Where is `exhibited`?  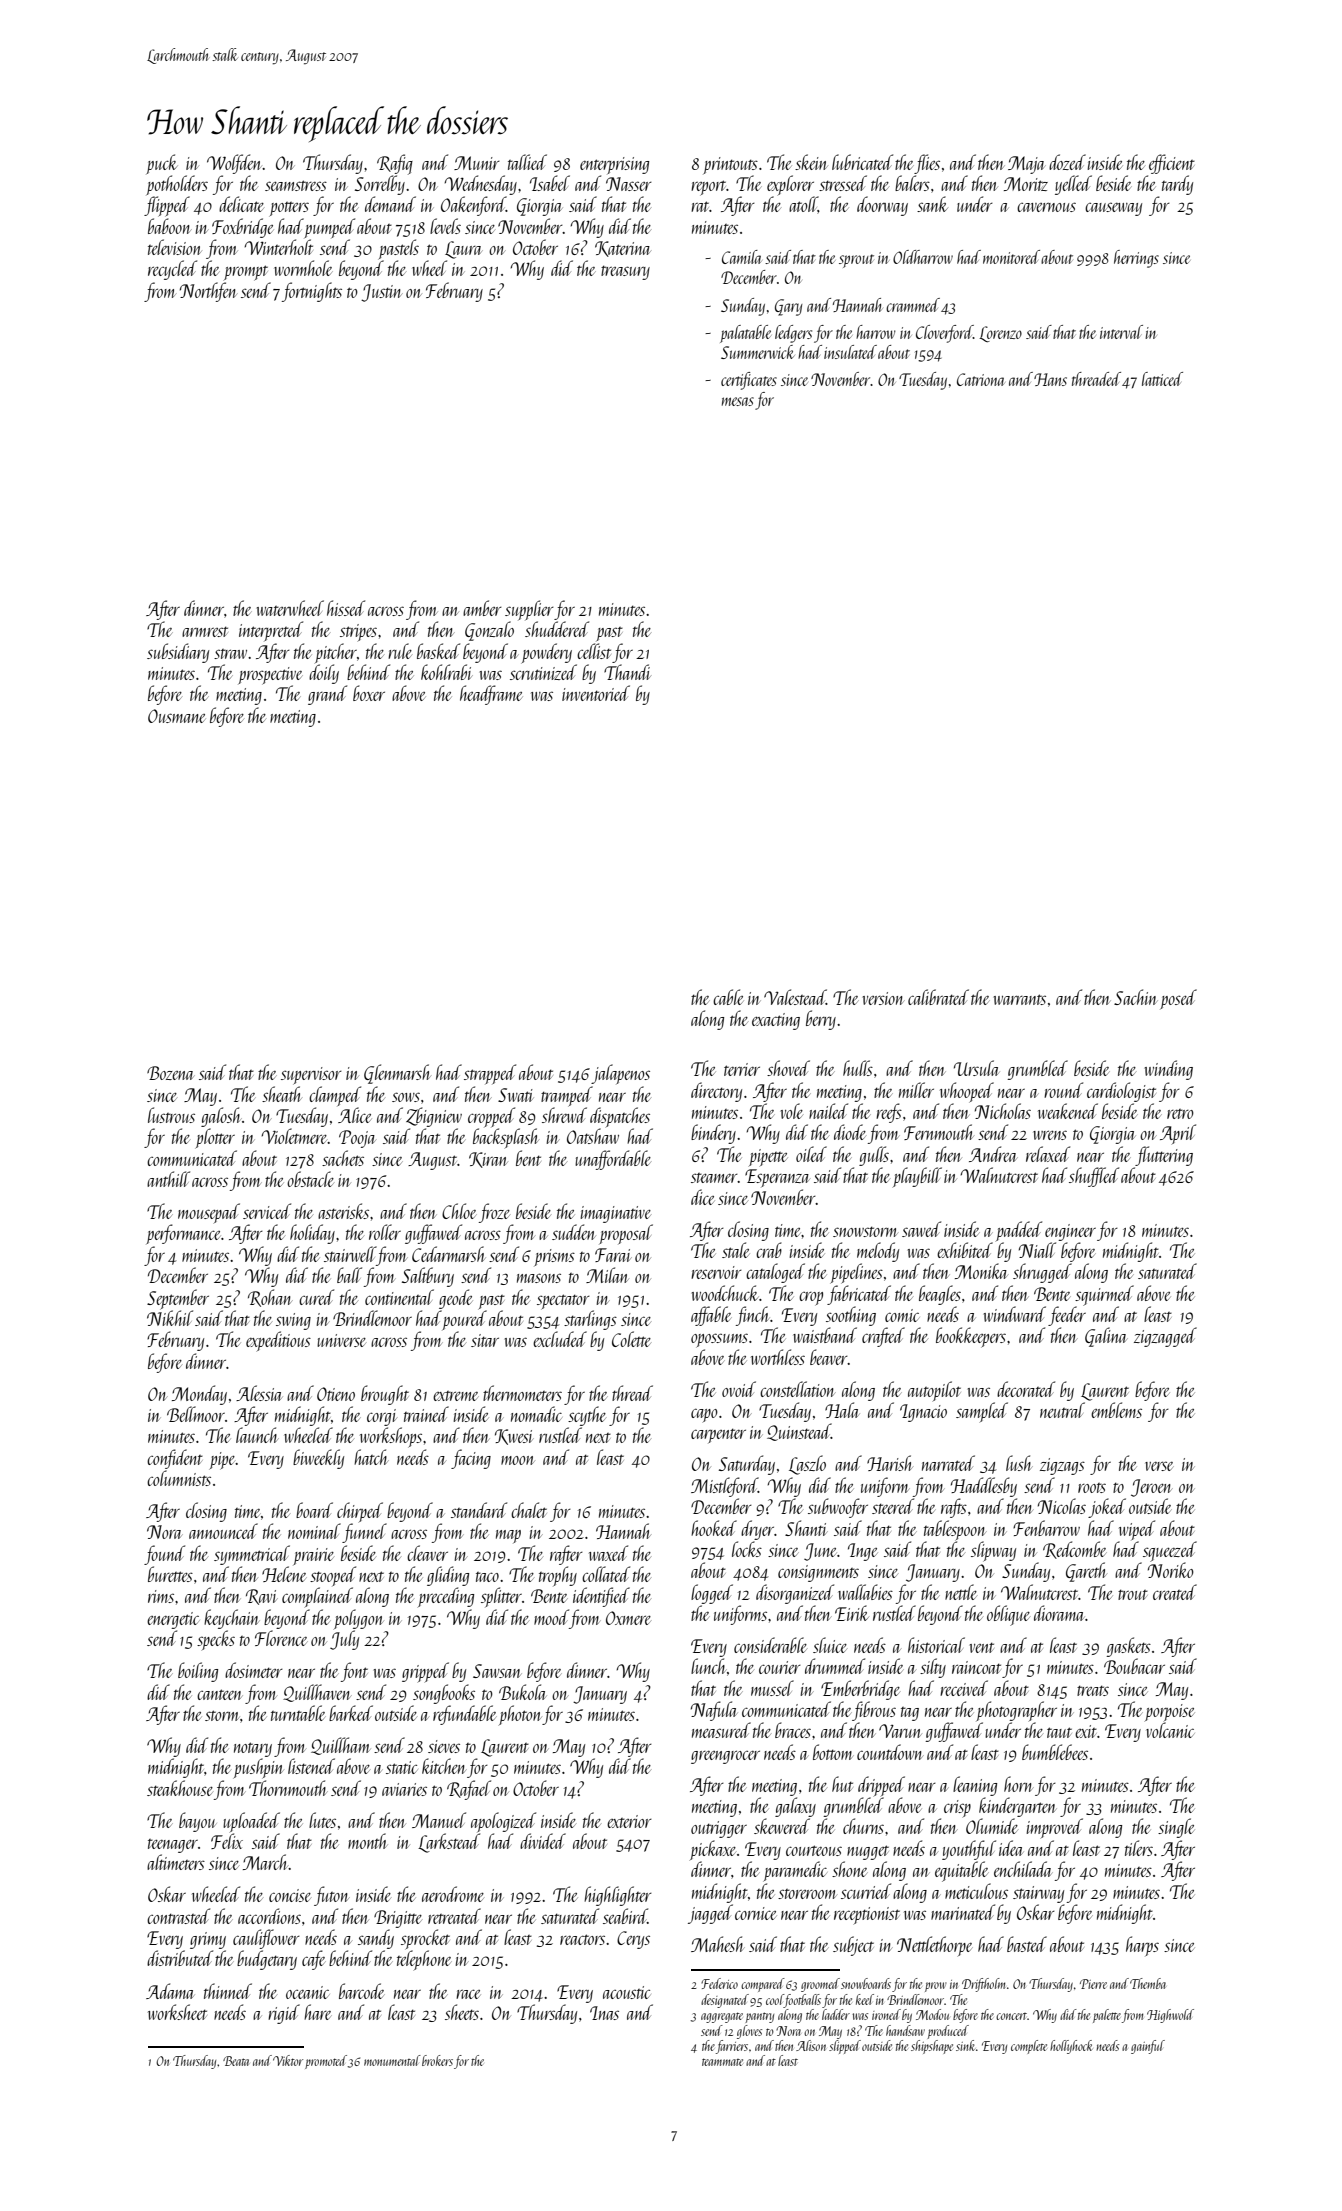
exhibited is located at coordinates (965, 1250).
